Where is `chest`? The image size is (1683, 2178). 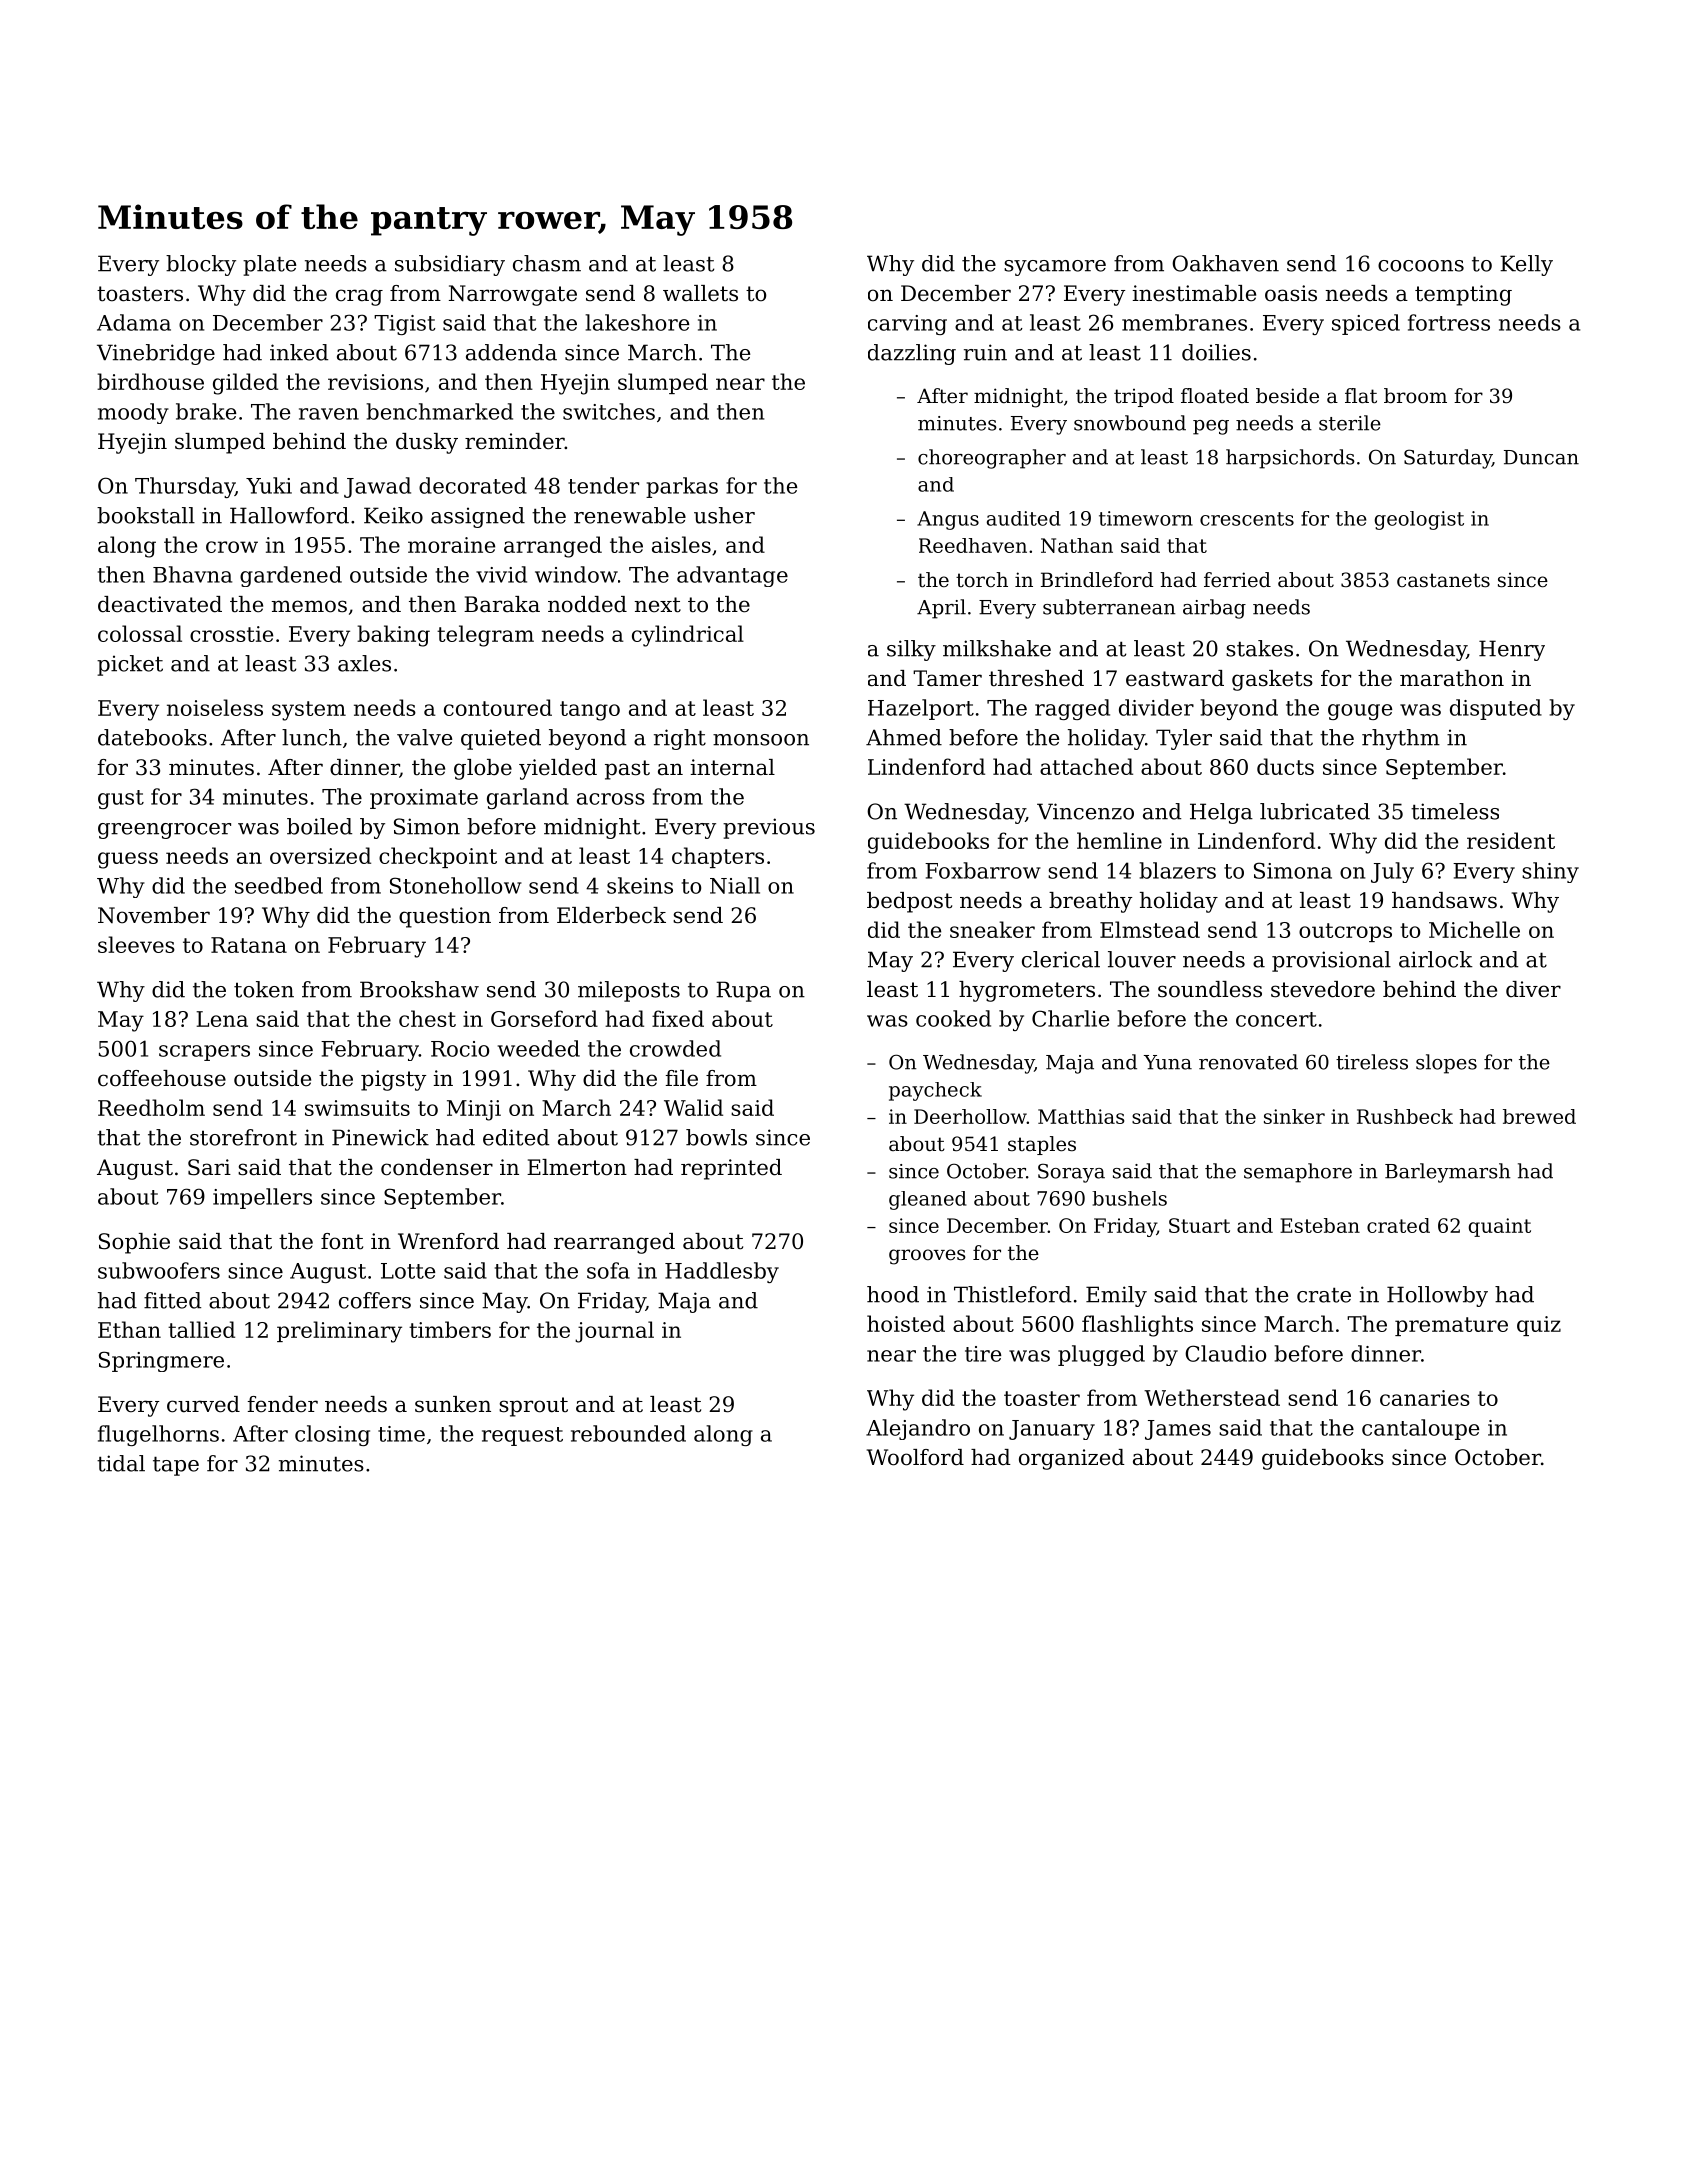 chest is located at coordinates (427, 1018).
